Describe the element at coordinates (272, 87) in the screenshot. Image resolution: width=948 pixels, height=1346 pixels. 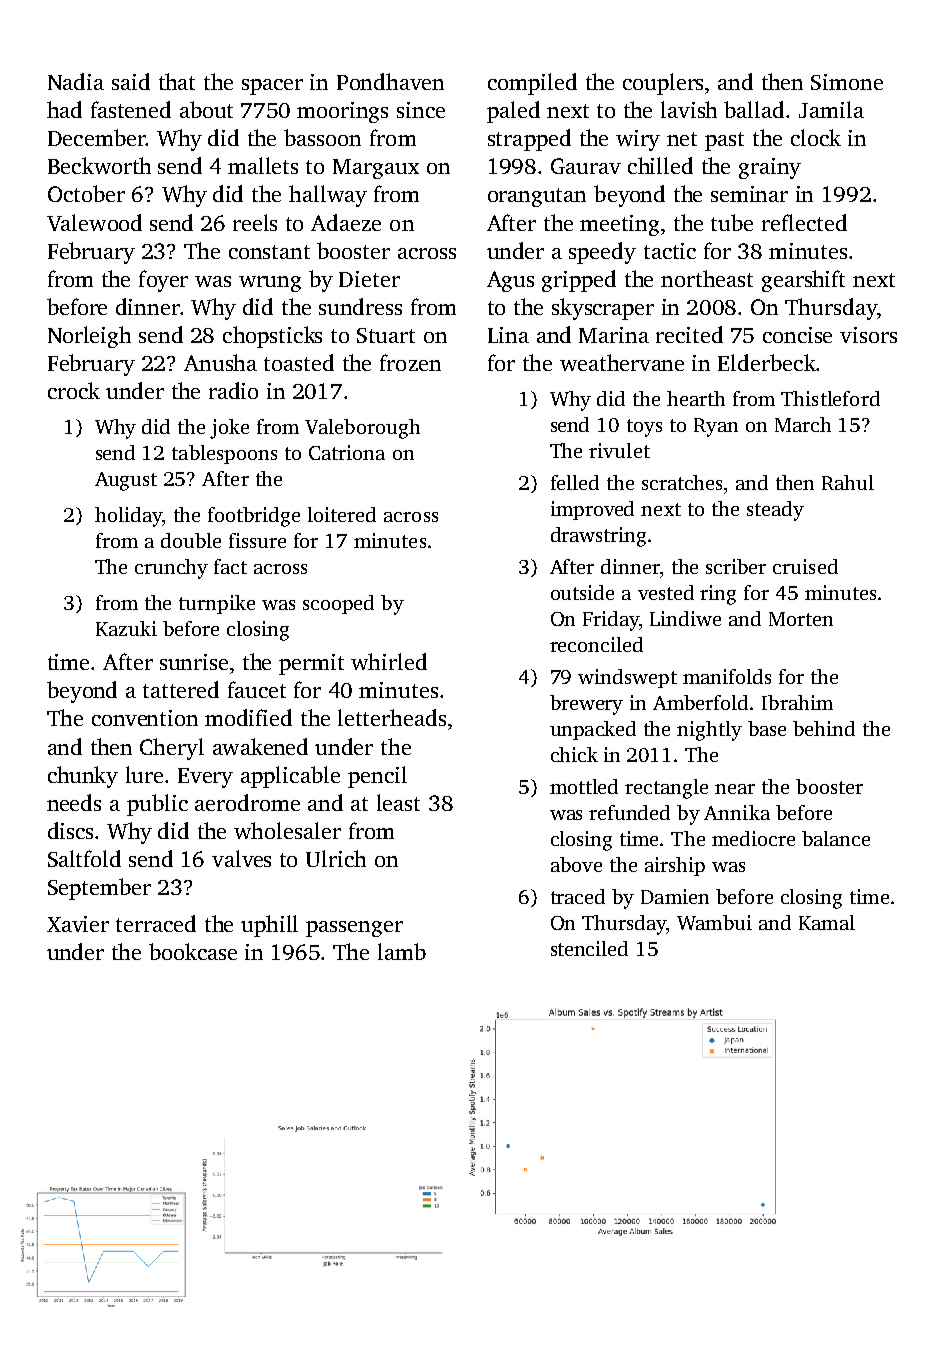
I see `spacer` at that location.
